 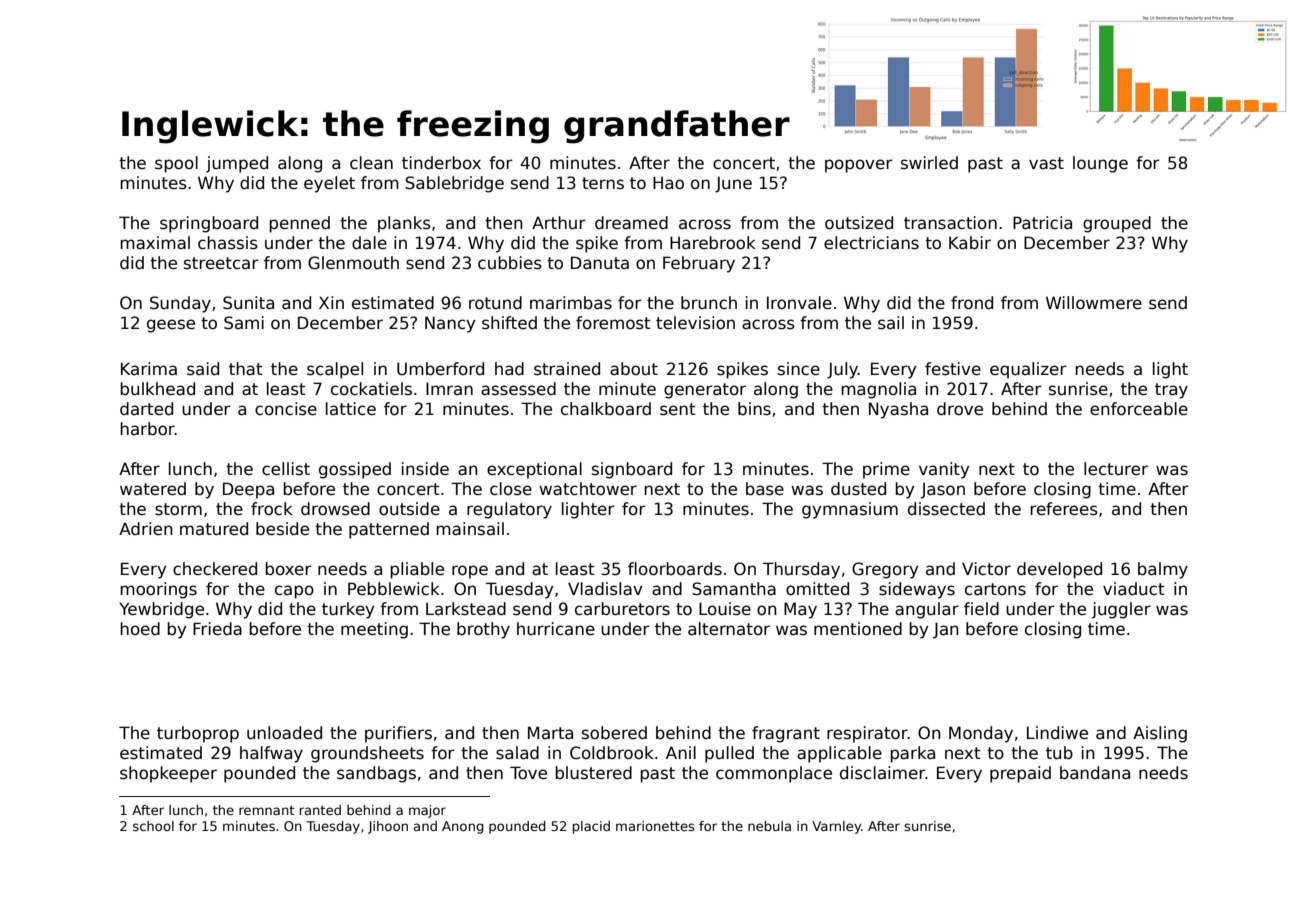 What do you see at coordinates (209, 224) in the document?
I see `springboard` at bounding box center [209, 224].
